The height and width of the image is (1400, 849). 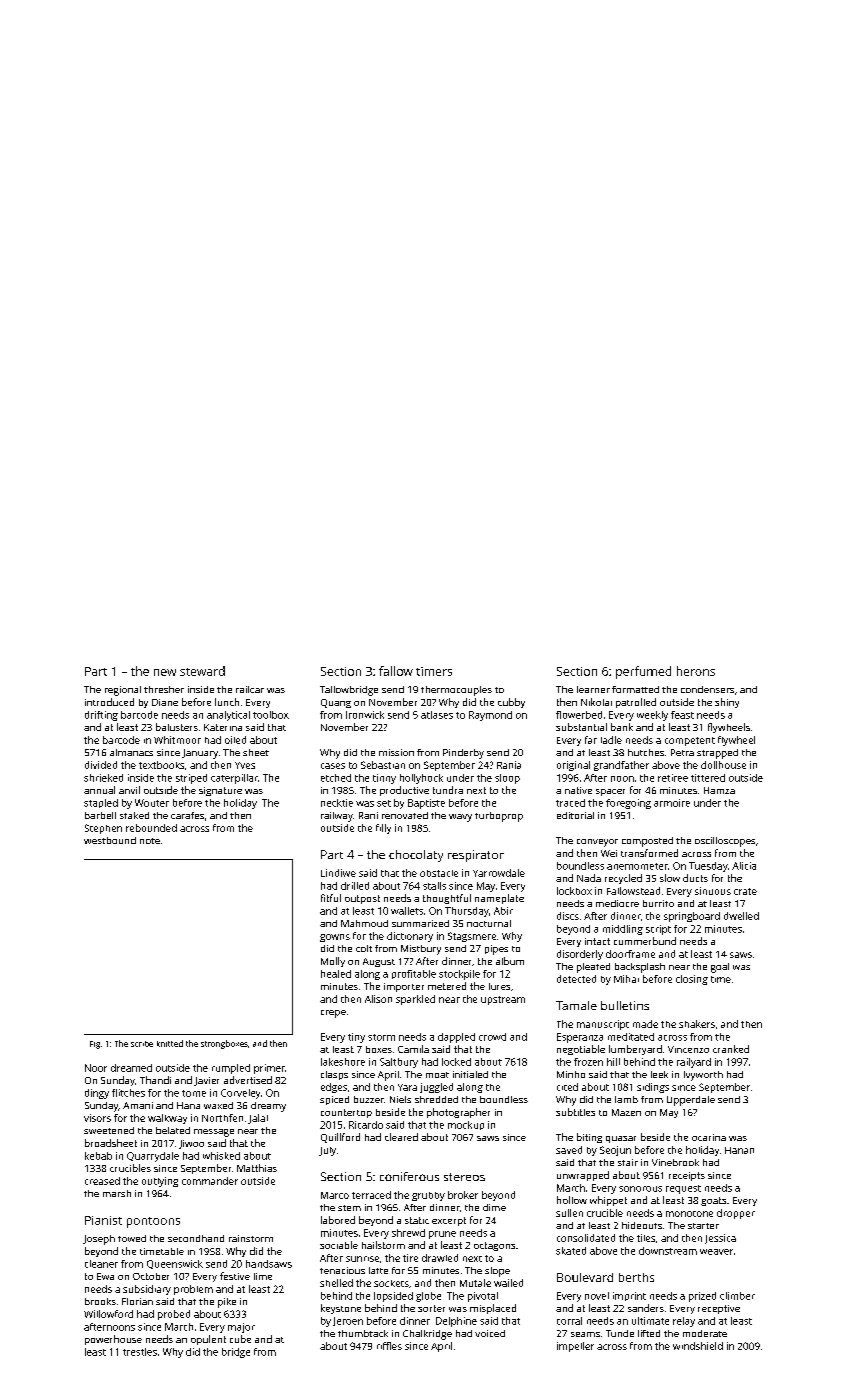 What do you see at coordinates (140, 1352) in the image?
I see `trestles` at bounding box center [140, 1352].
